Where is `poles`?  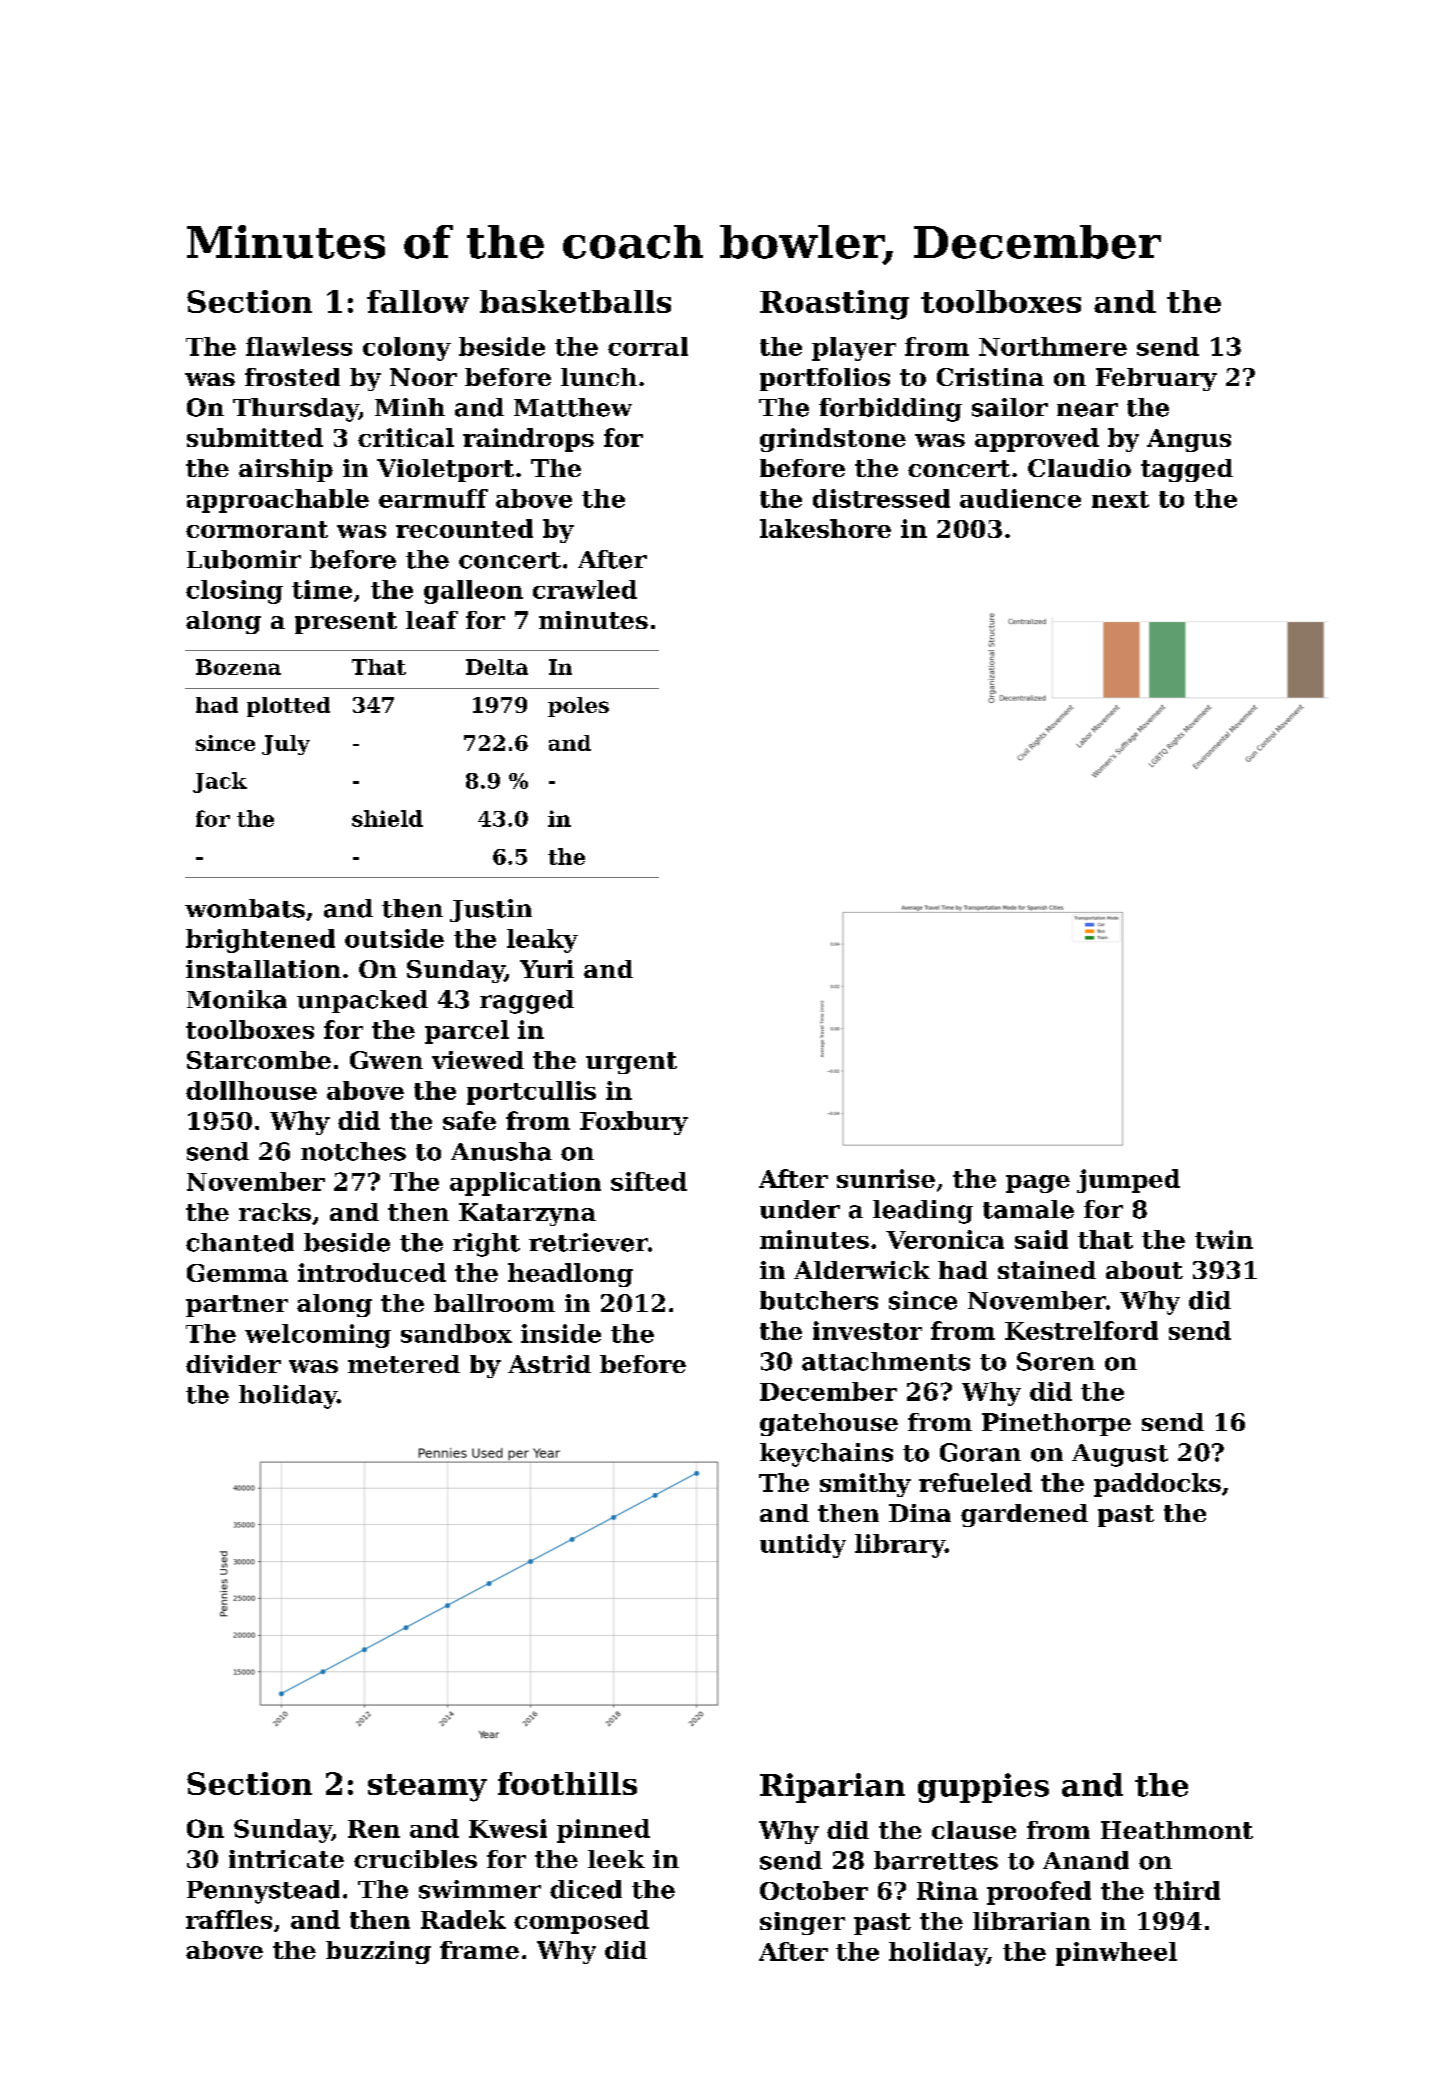
poles is located at coordinates (578, 707).
